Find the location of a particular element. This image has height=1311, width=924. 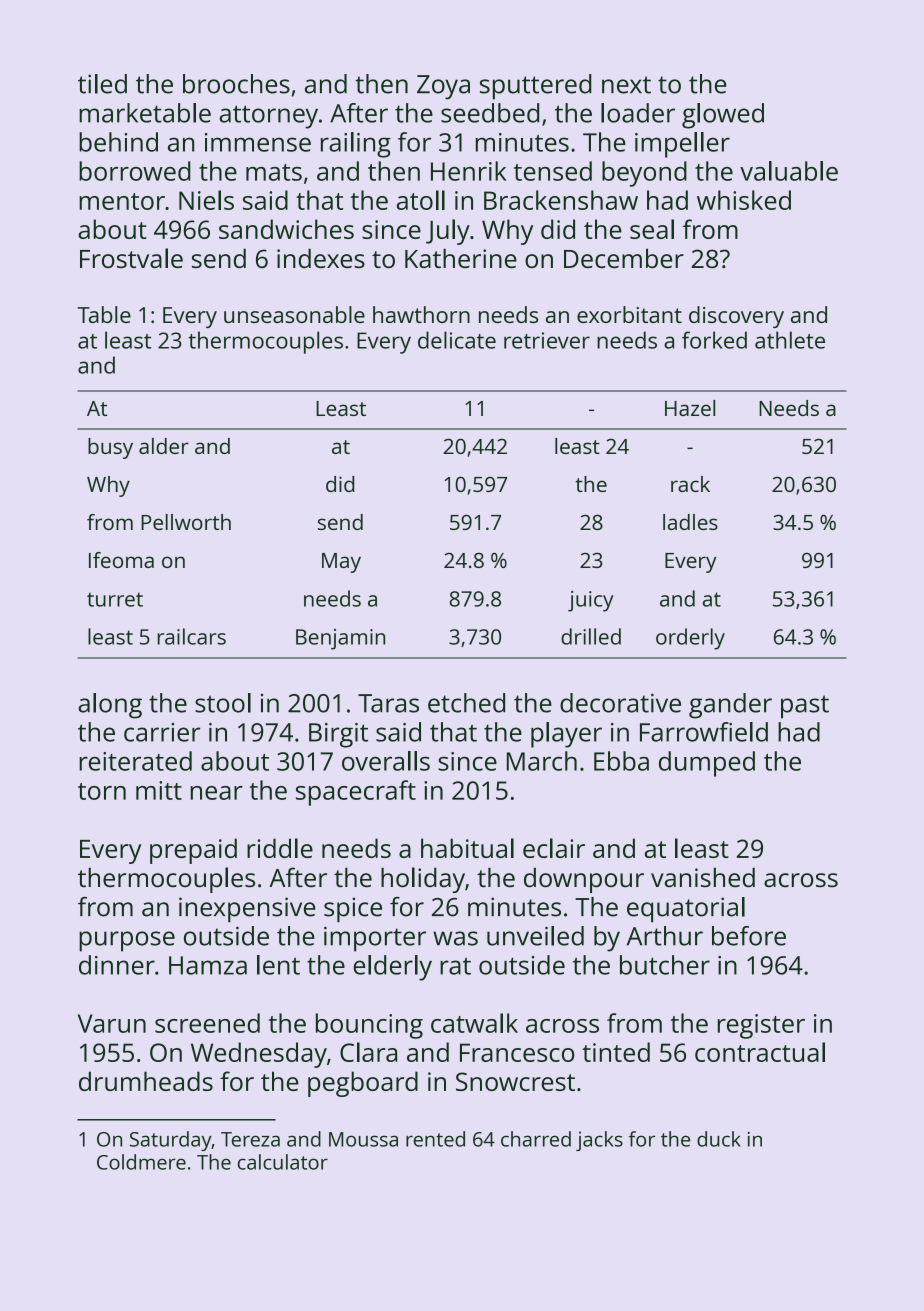

Hazel is located at coordinates (690, 408).
